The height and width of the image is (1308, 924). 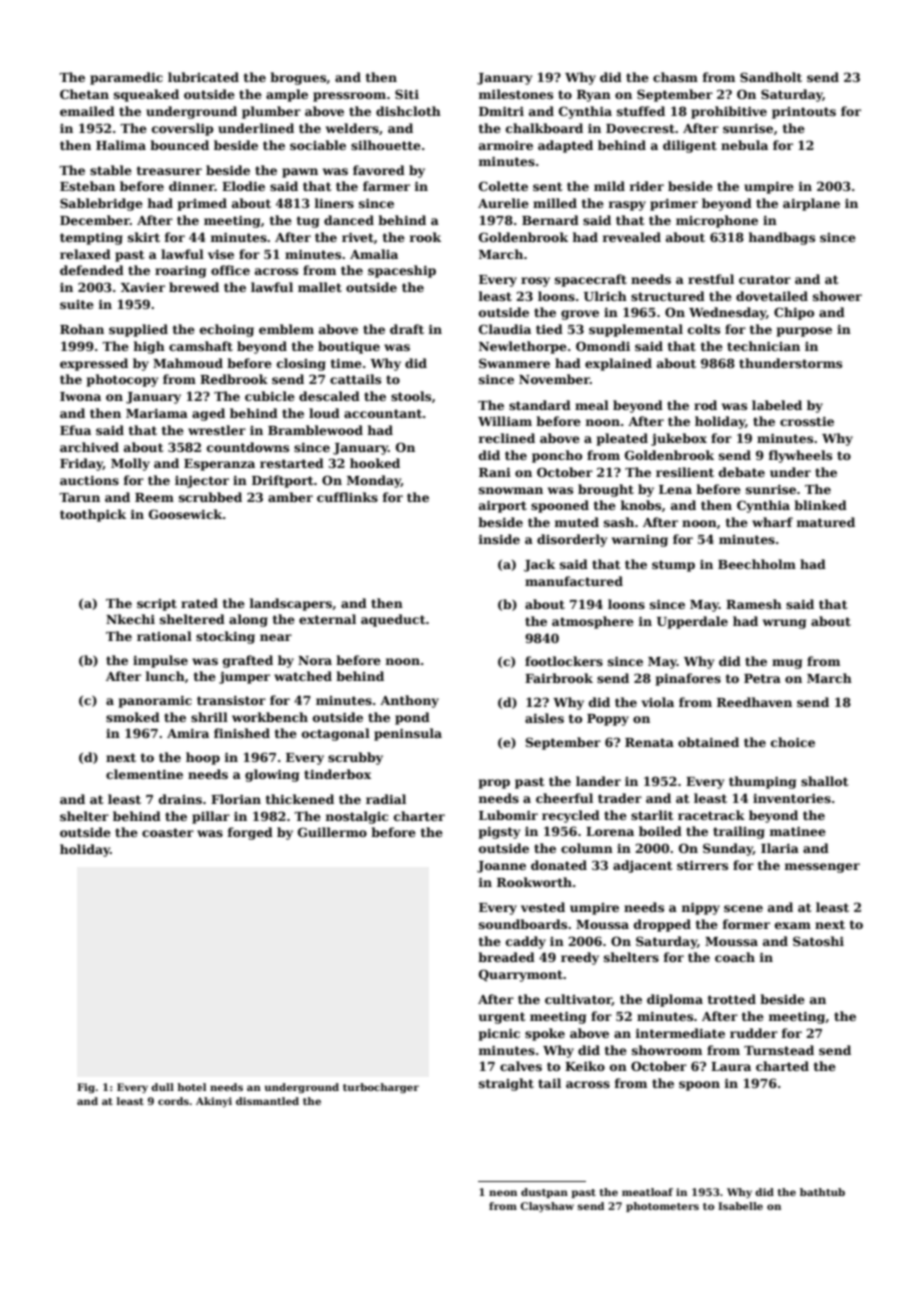 What do you see at coordinates (547, 1207) in the image?
I see `Clayshaw` at bounding box center [547, 1207].
